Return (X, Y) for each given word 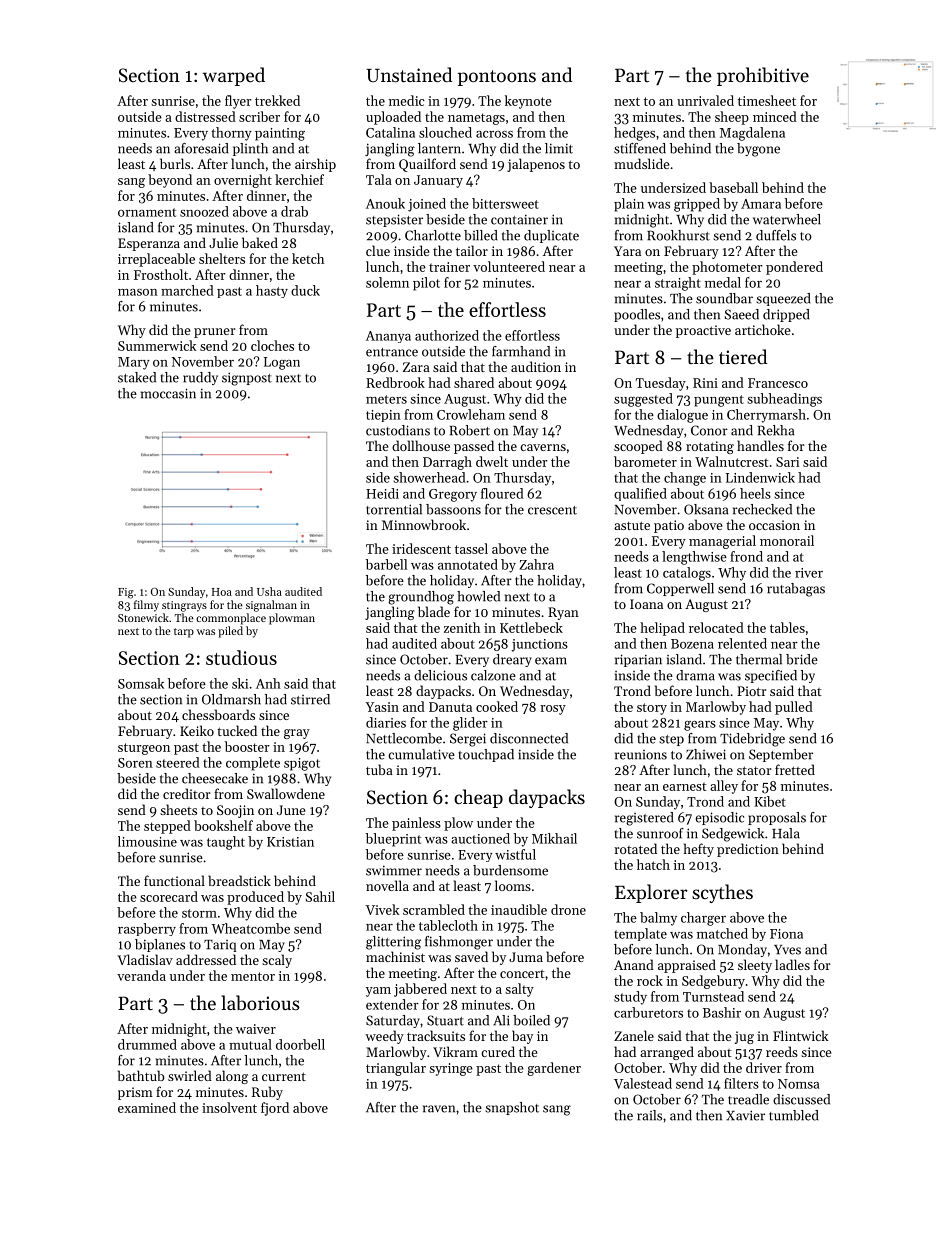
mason (138, 292)
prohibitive (763, 76)
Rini (705, 383)
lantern (439, 148)
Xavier (745, 1115)
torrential (394, 509)
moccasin (168, 393)
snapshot (512, 1108)
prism (135, 1093)
